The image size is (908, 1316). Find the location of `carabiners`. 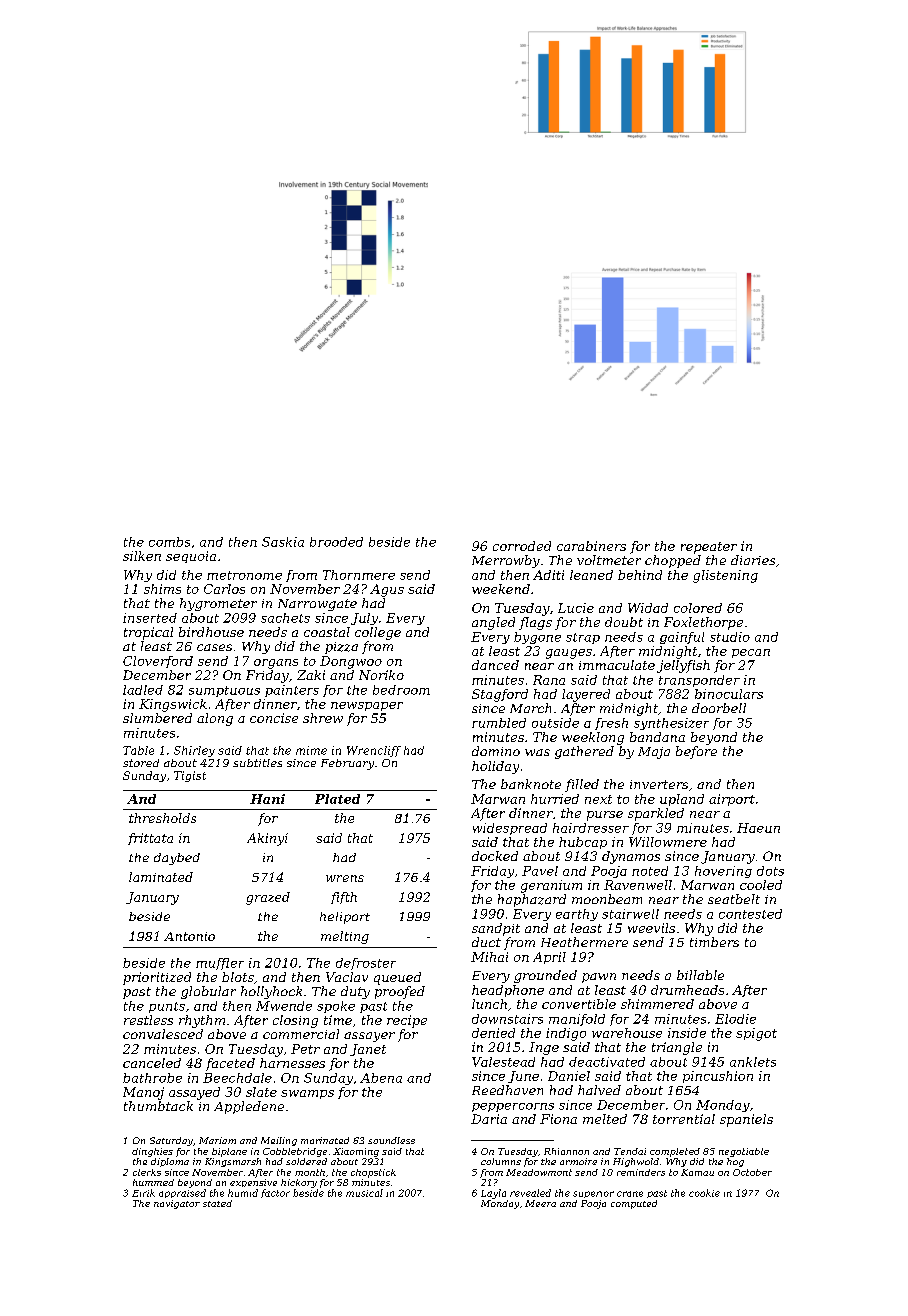

carabiners is located at coordinates (591, 546).
